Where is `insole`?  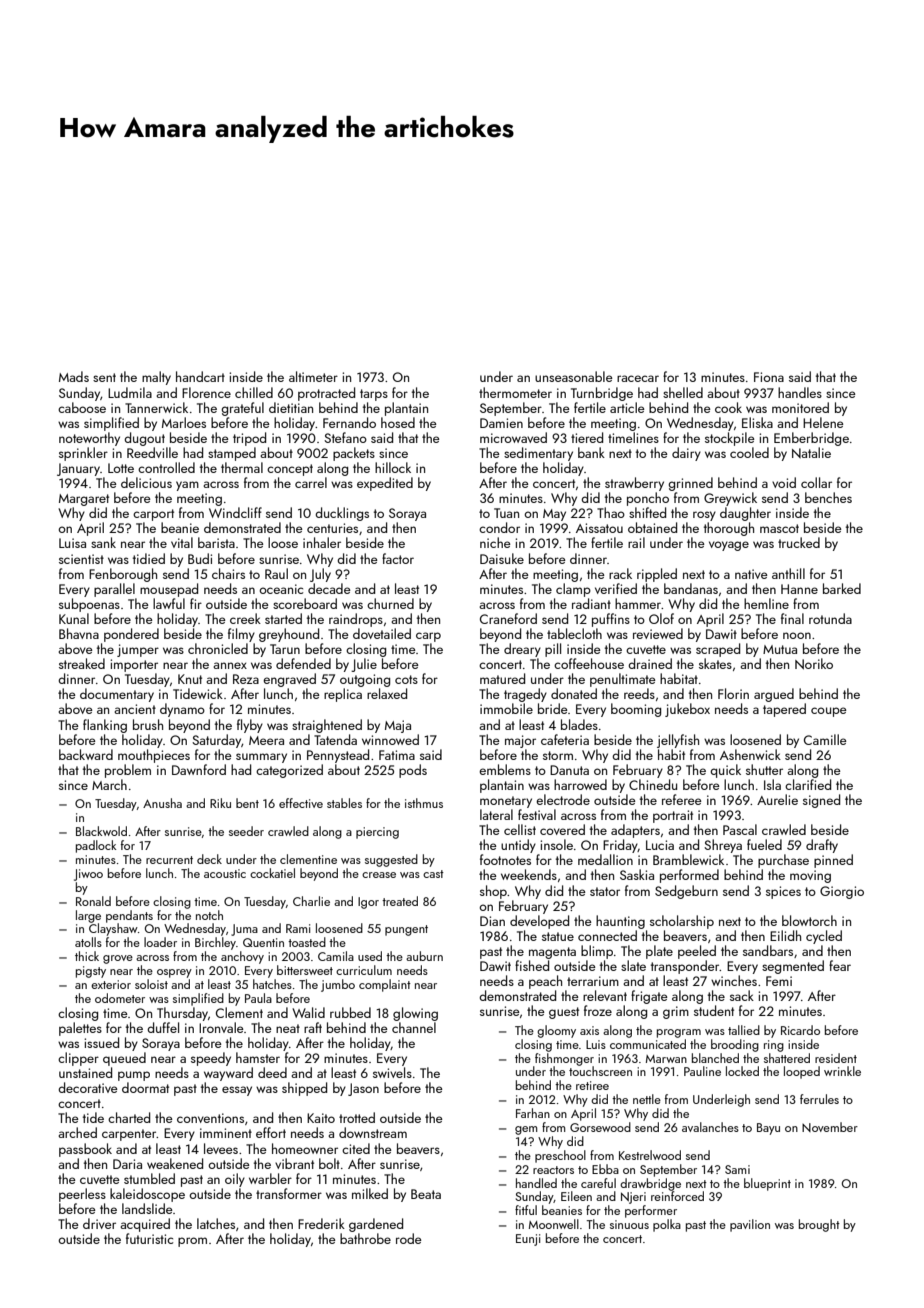 insole is located at coordinates (556, 844).
